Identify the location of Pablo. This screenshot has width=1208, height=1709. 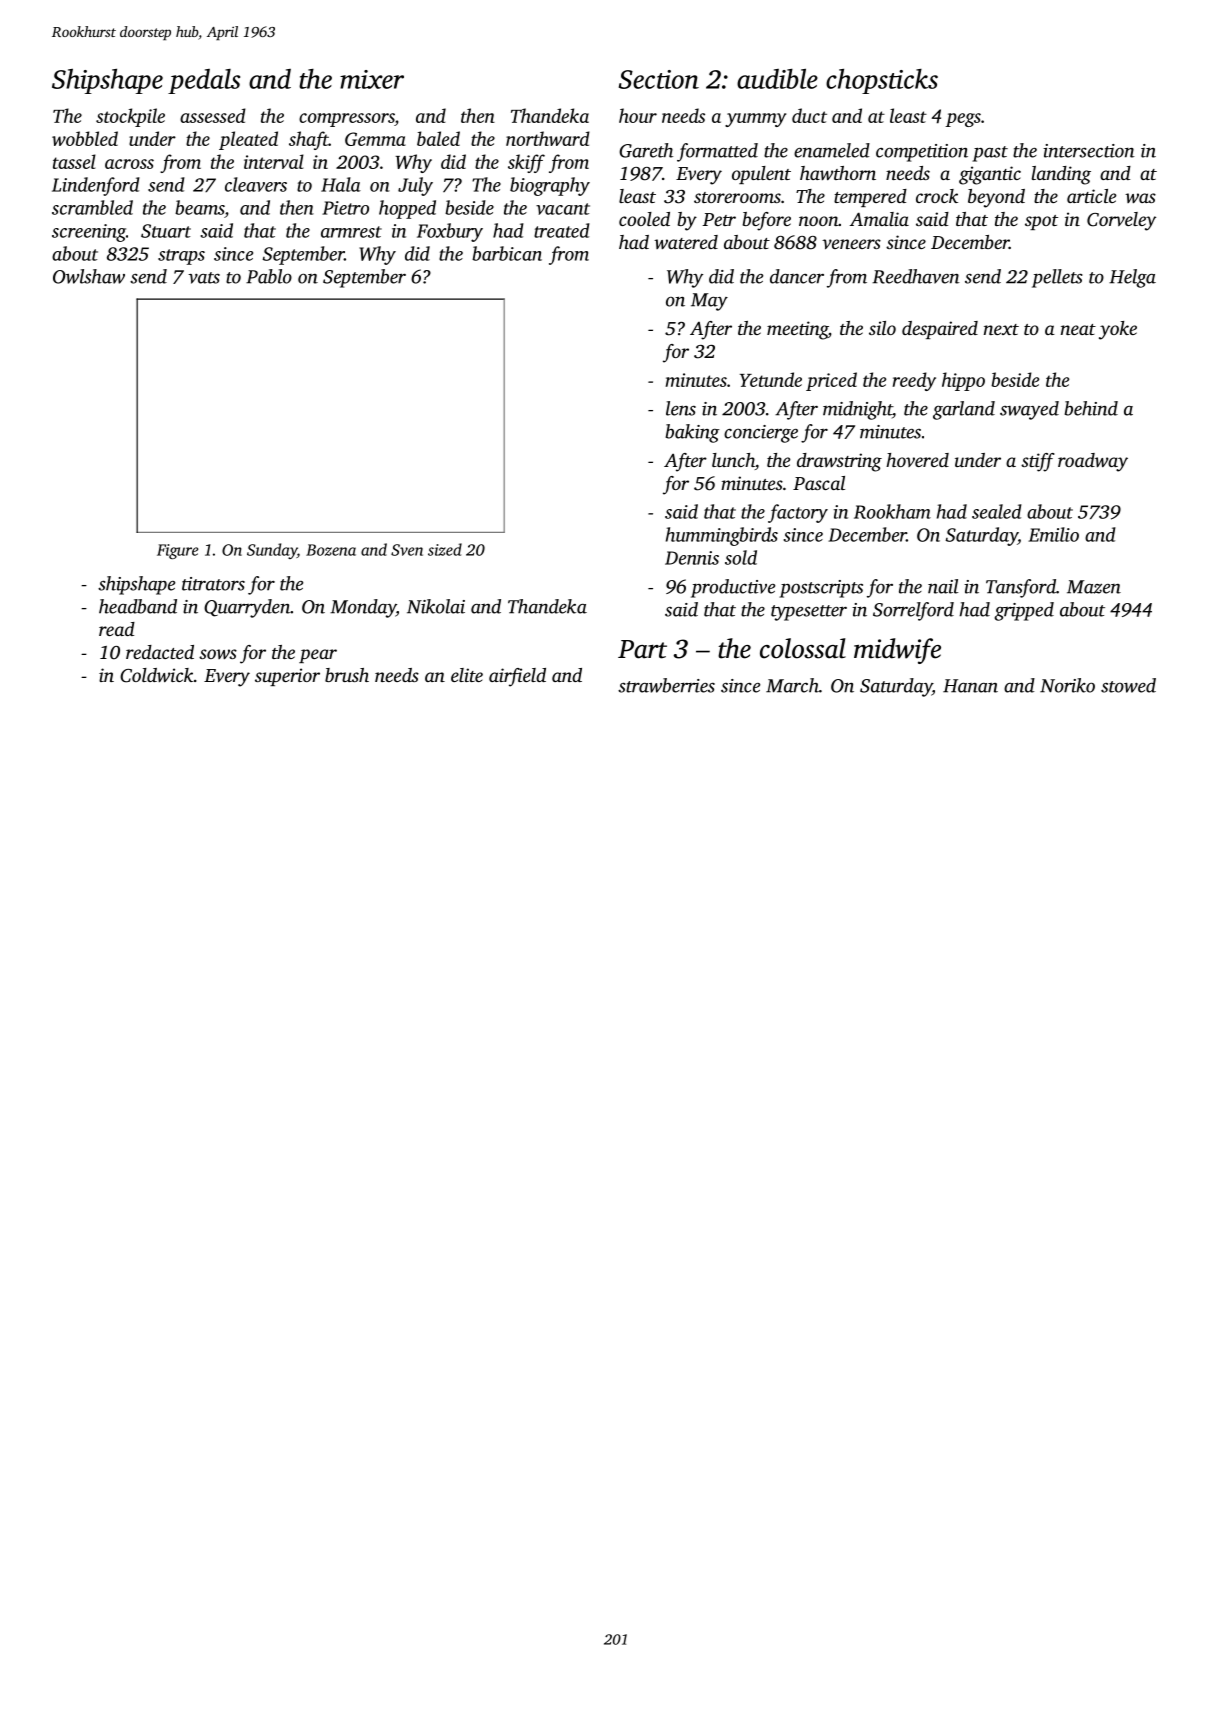
(269, 276).
